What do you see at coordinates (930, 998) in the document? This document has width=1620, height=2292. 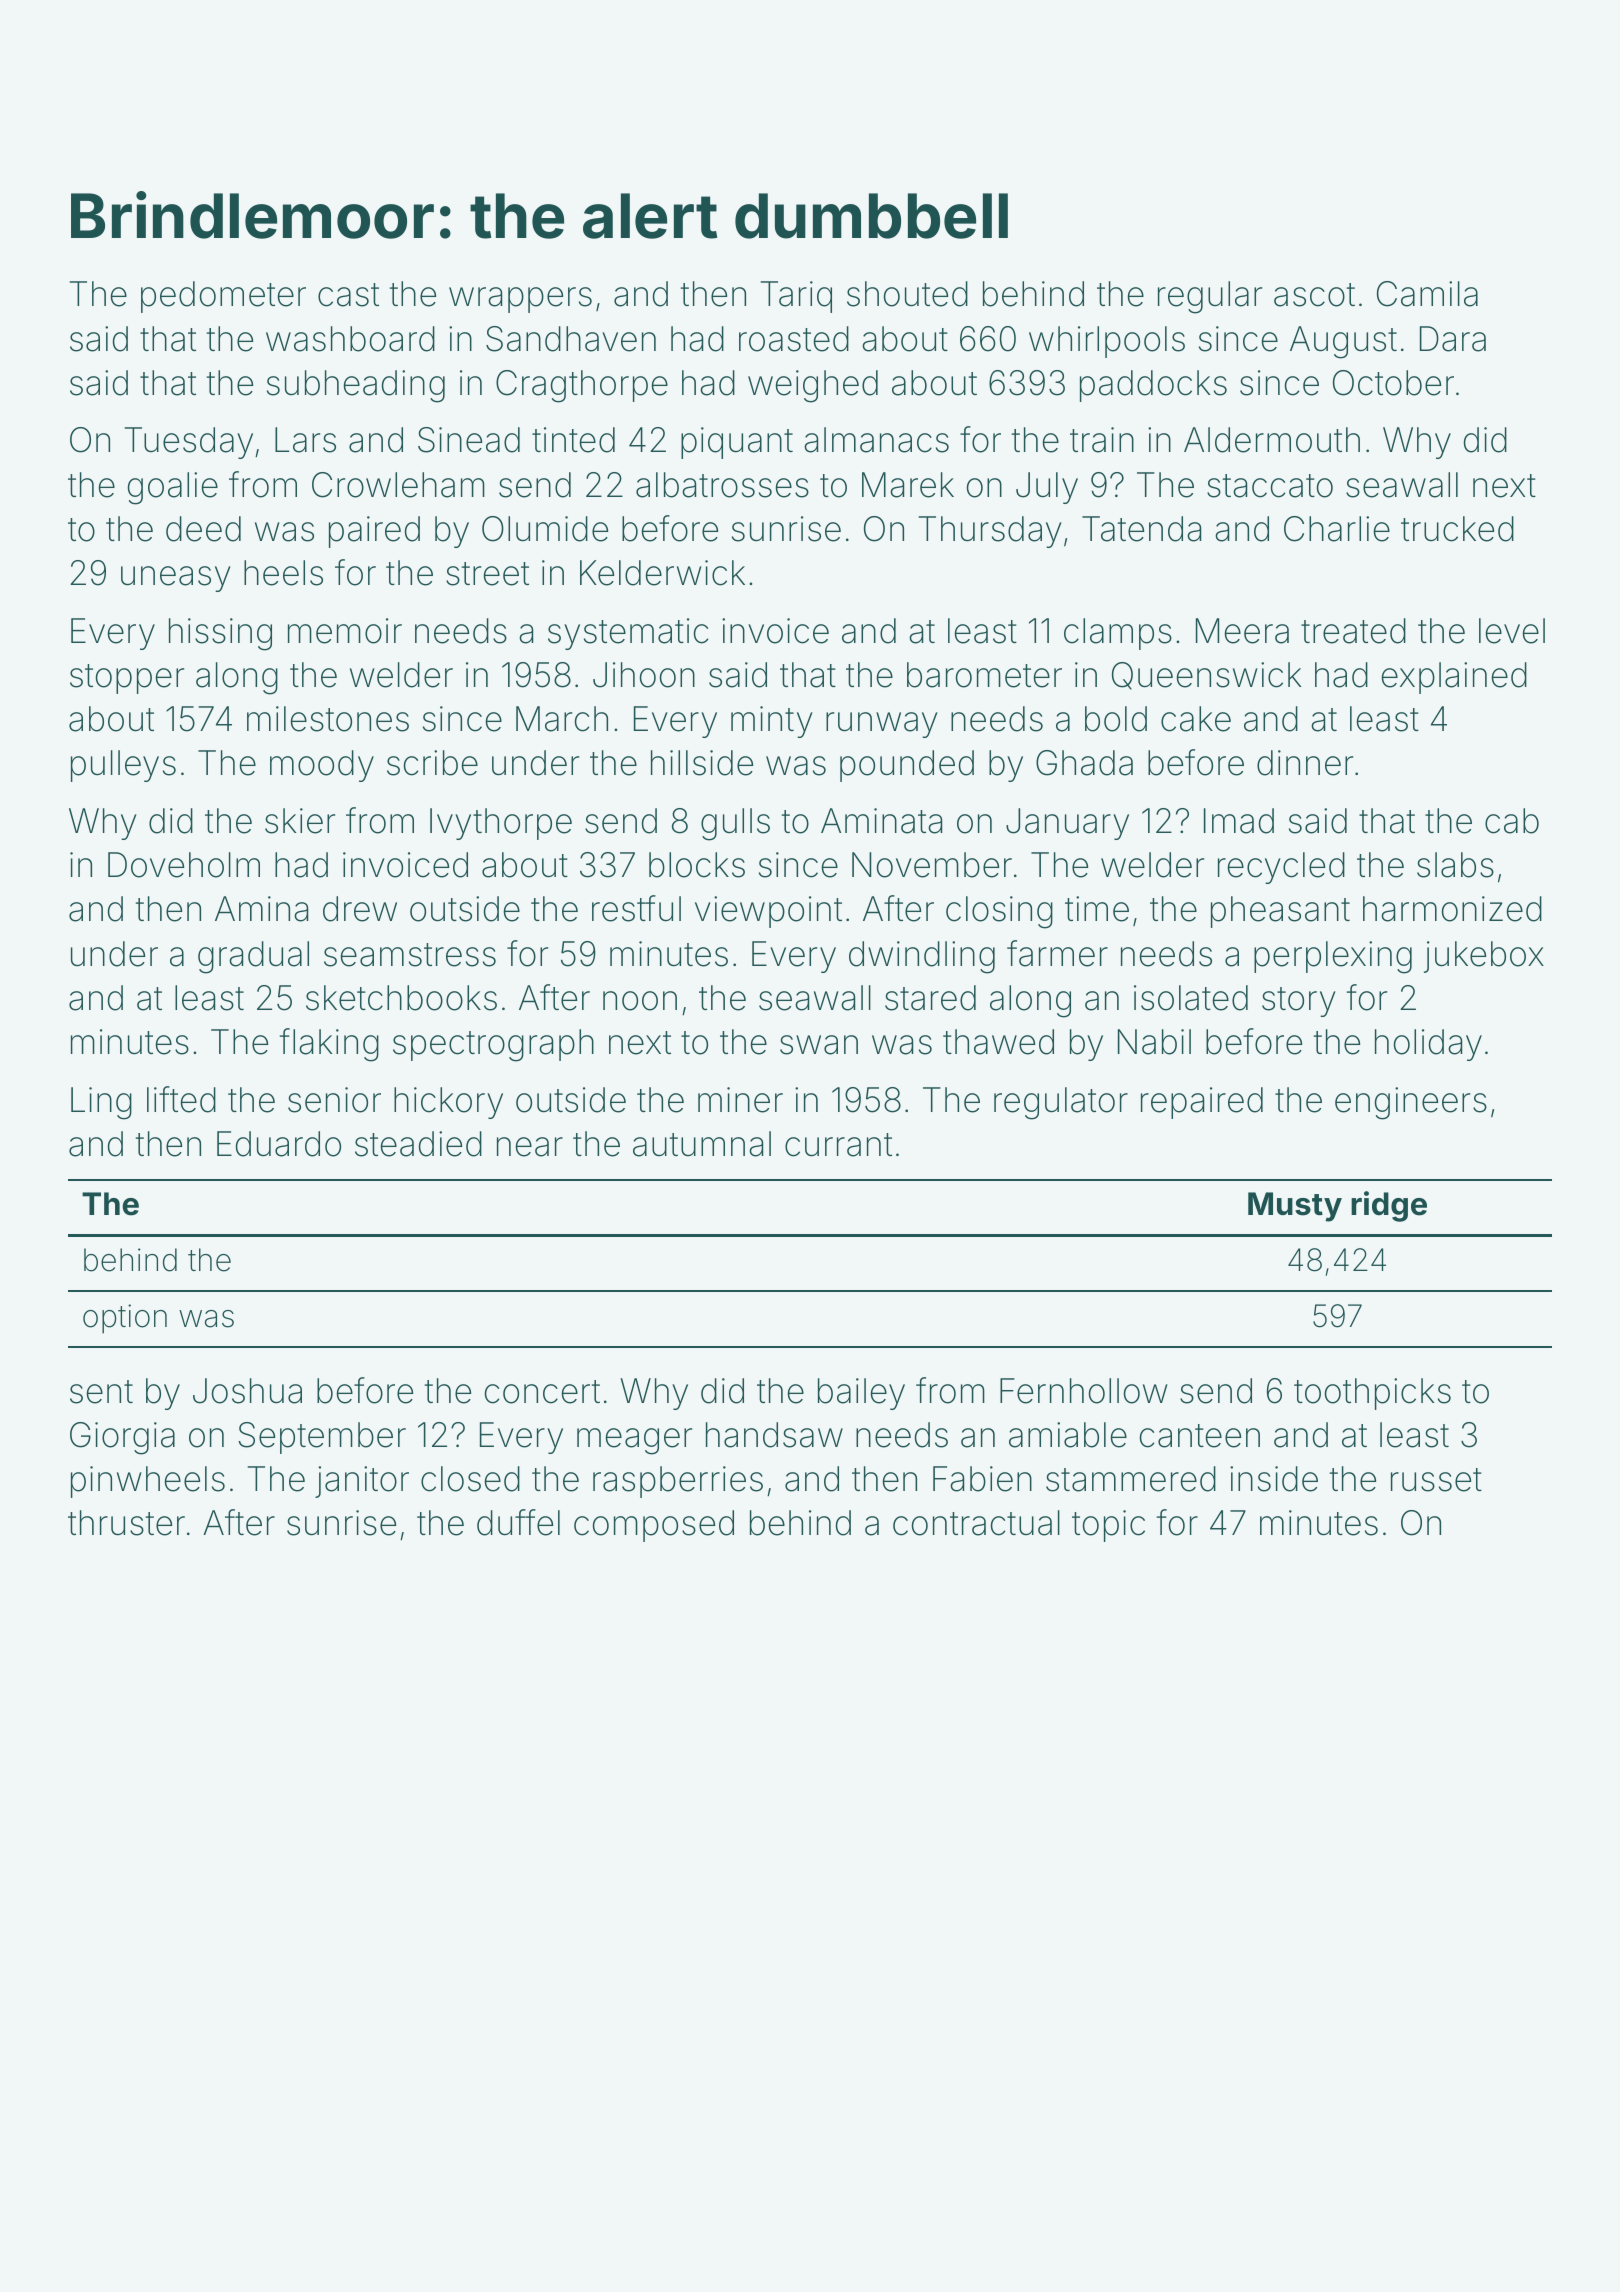 I see `stared` at bounding box center [930, 998].
